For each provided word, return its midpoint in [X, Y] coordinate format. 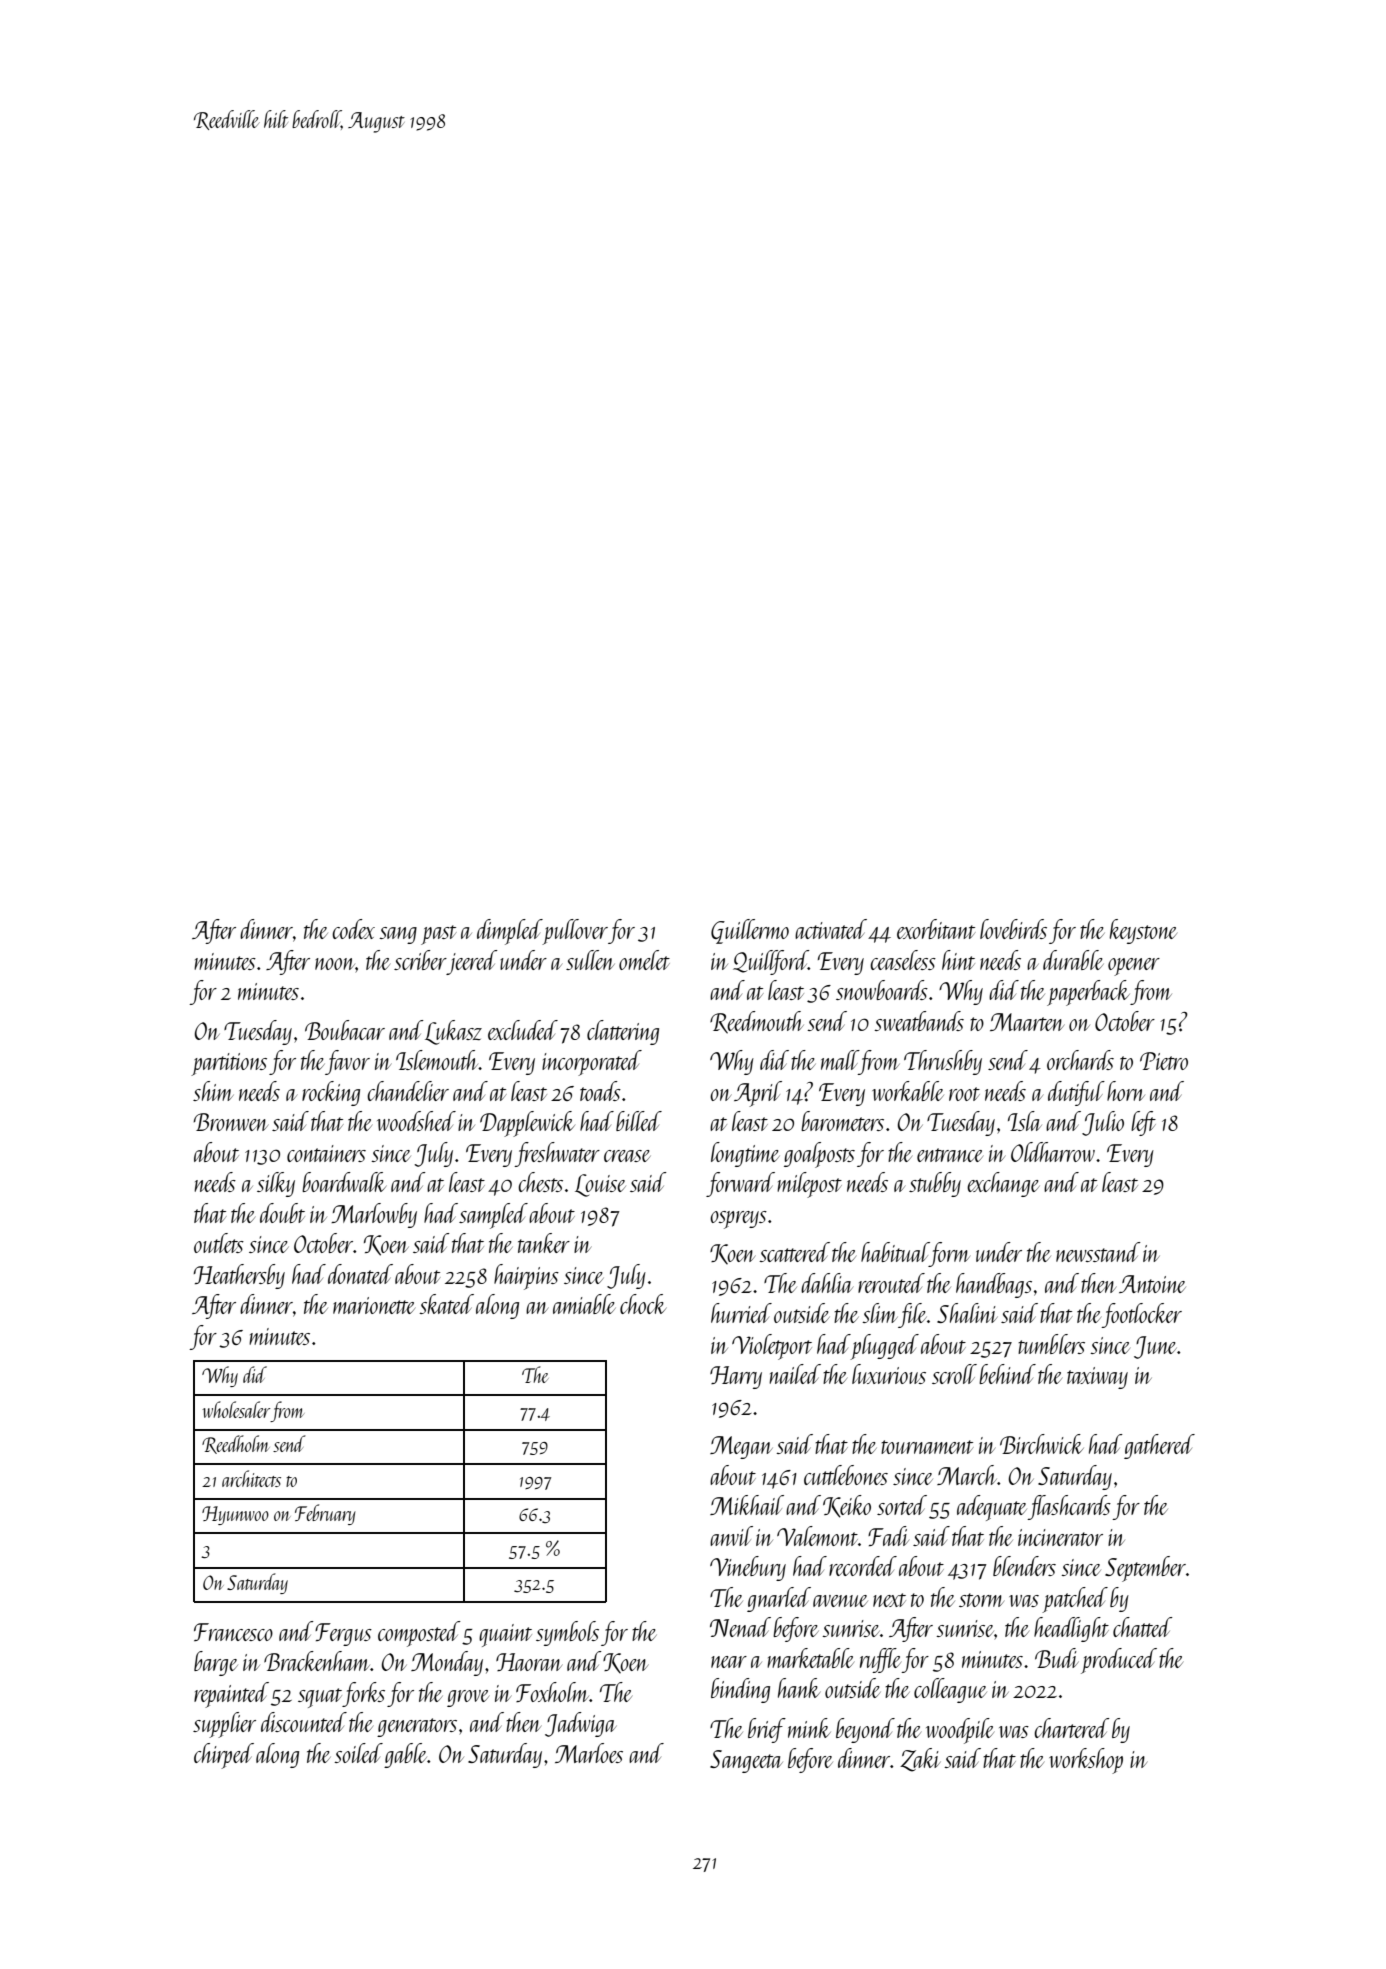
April [758, 1094]
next [889, 1600]
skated [446, 1304]
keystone [1143, 931]
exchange [1003, 1184]
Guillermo [750, 931]
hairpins [526, 1277]
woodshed [416, 1121]
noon [335, 964]
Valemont [817, 1536]
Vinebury [748, 1568]
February [325, 1514]
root [964, 1094]
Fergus [343, 1634]
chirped [224, 1756]
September [1145, 1569]
